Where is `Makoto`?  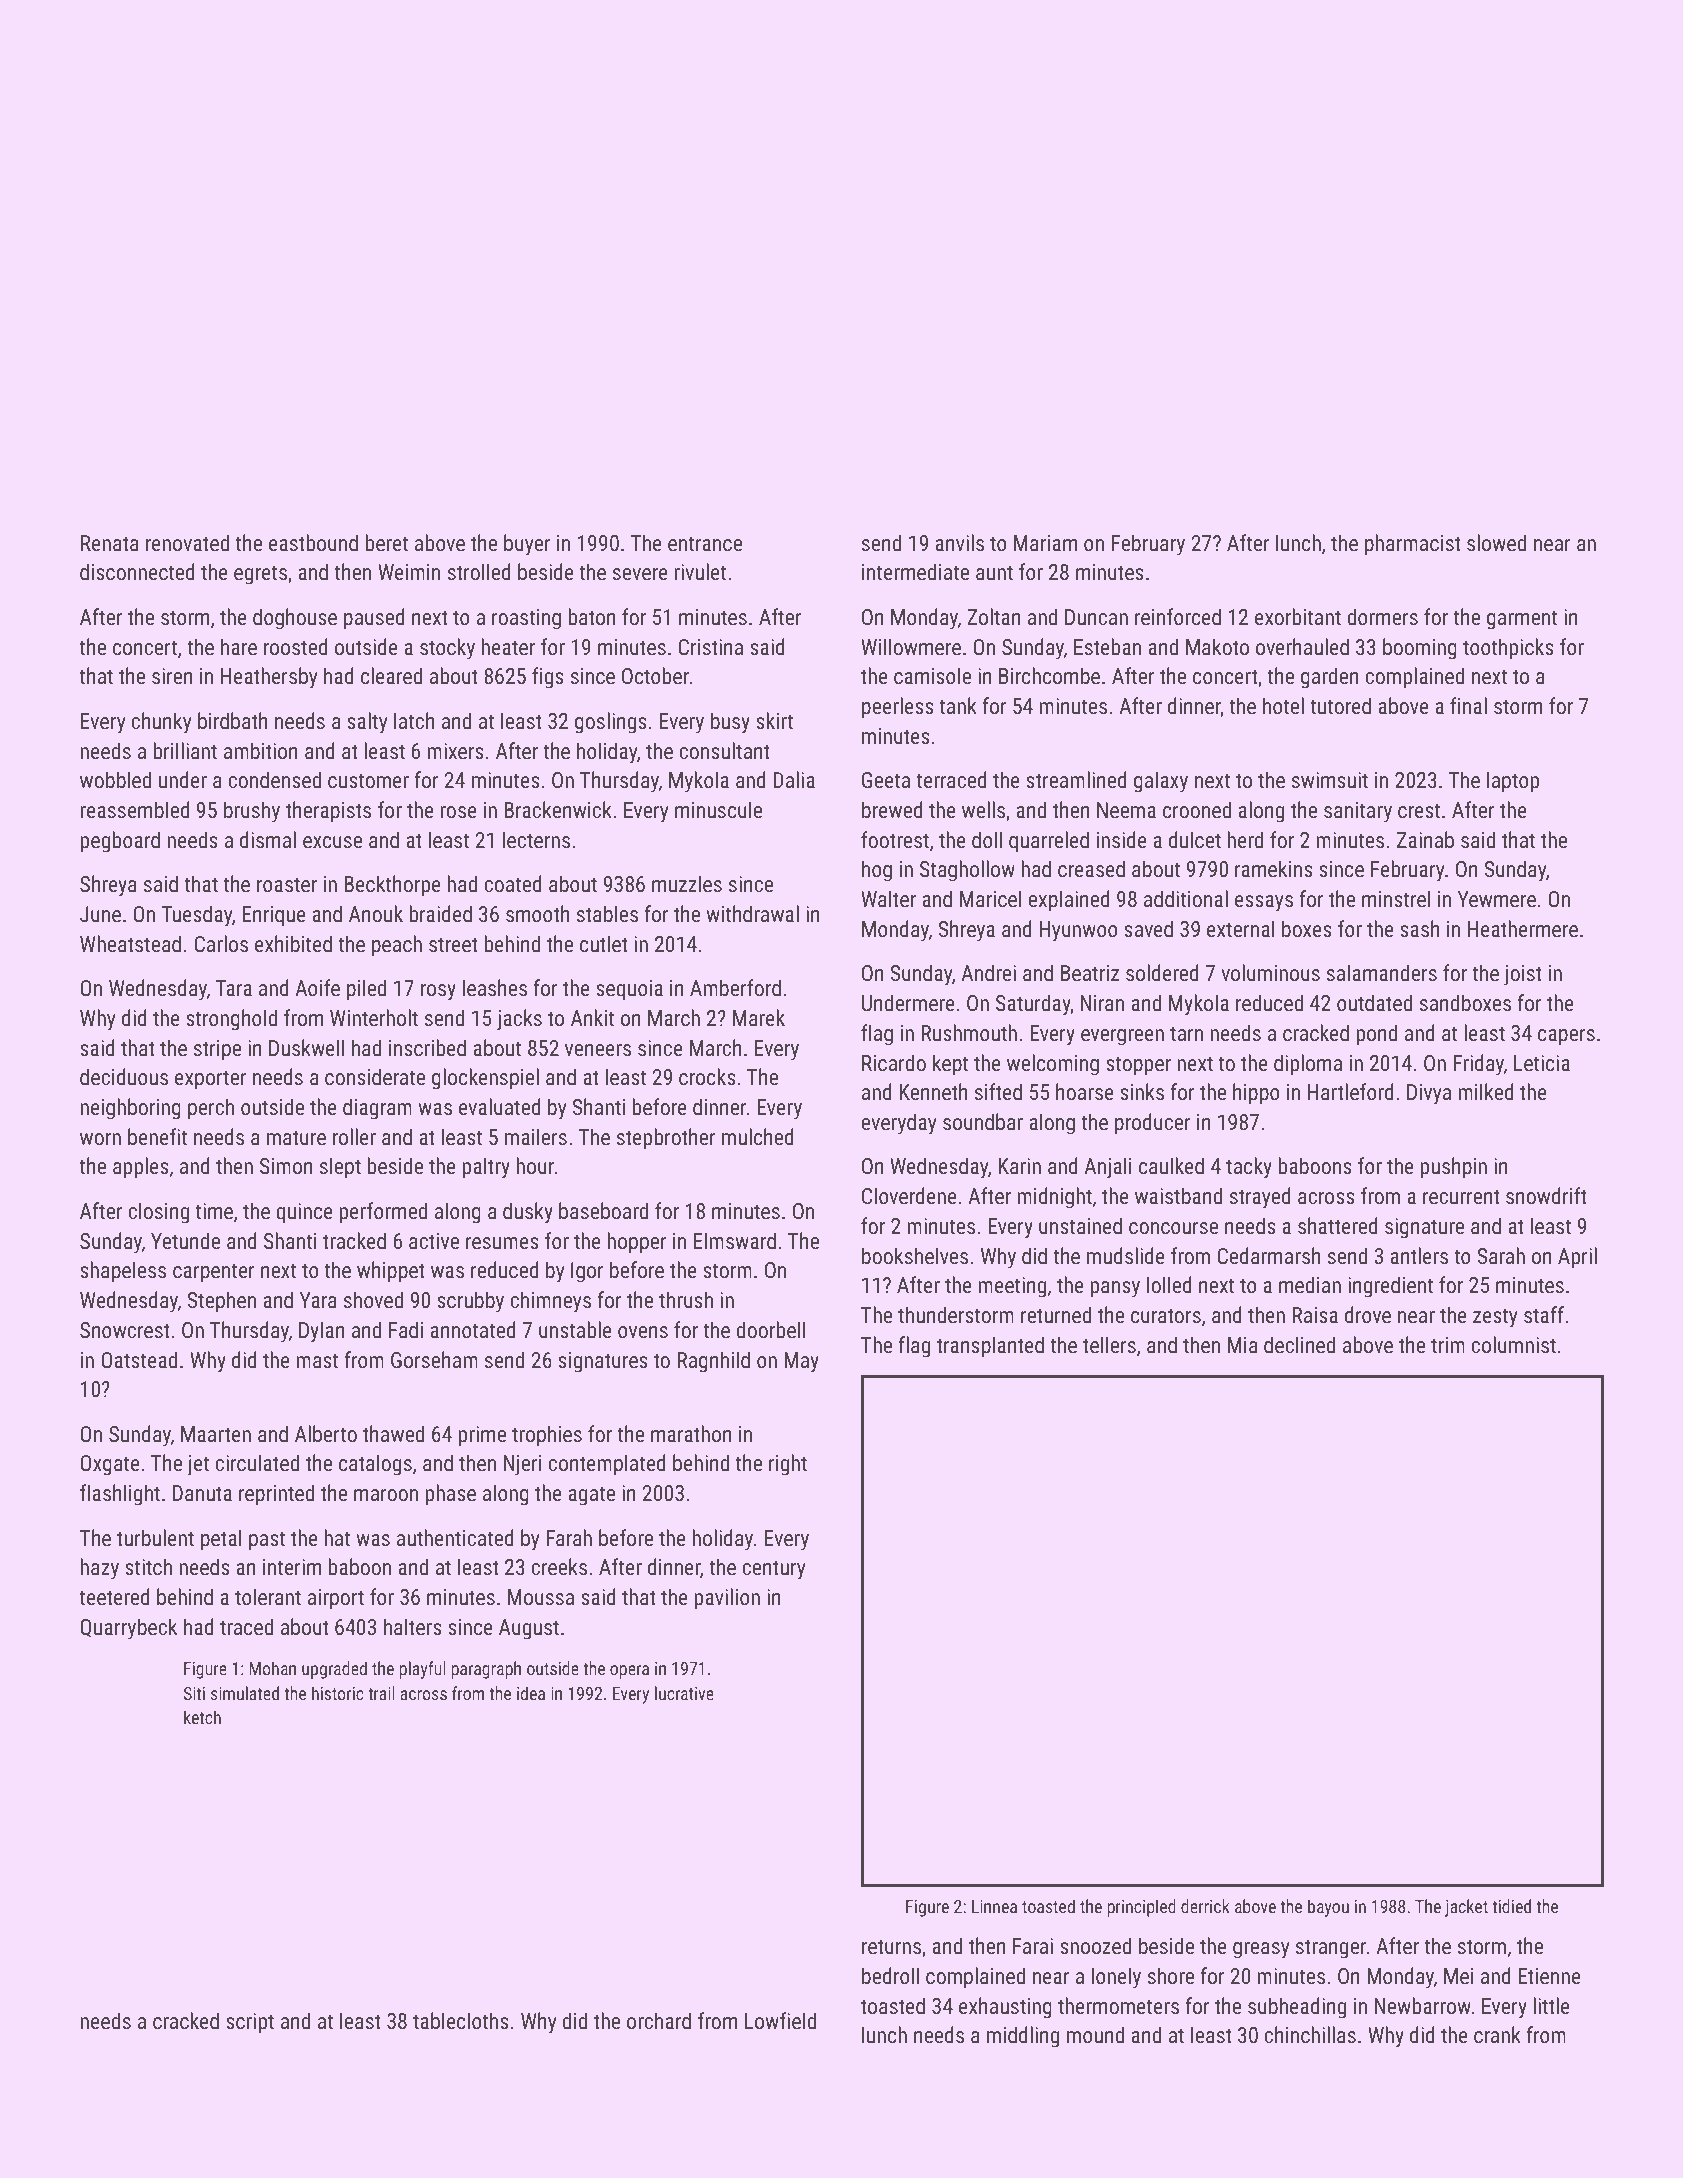
Makoto is located at coordinates (1217, 647).
